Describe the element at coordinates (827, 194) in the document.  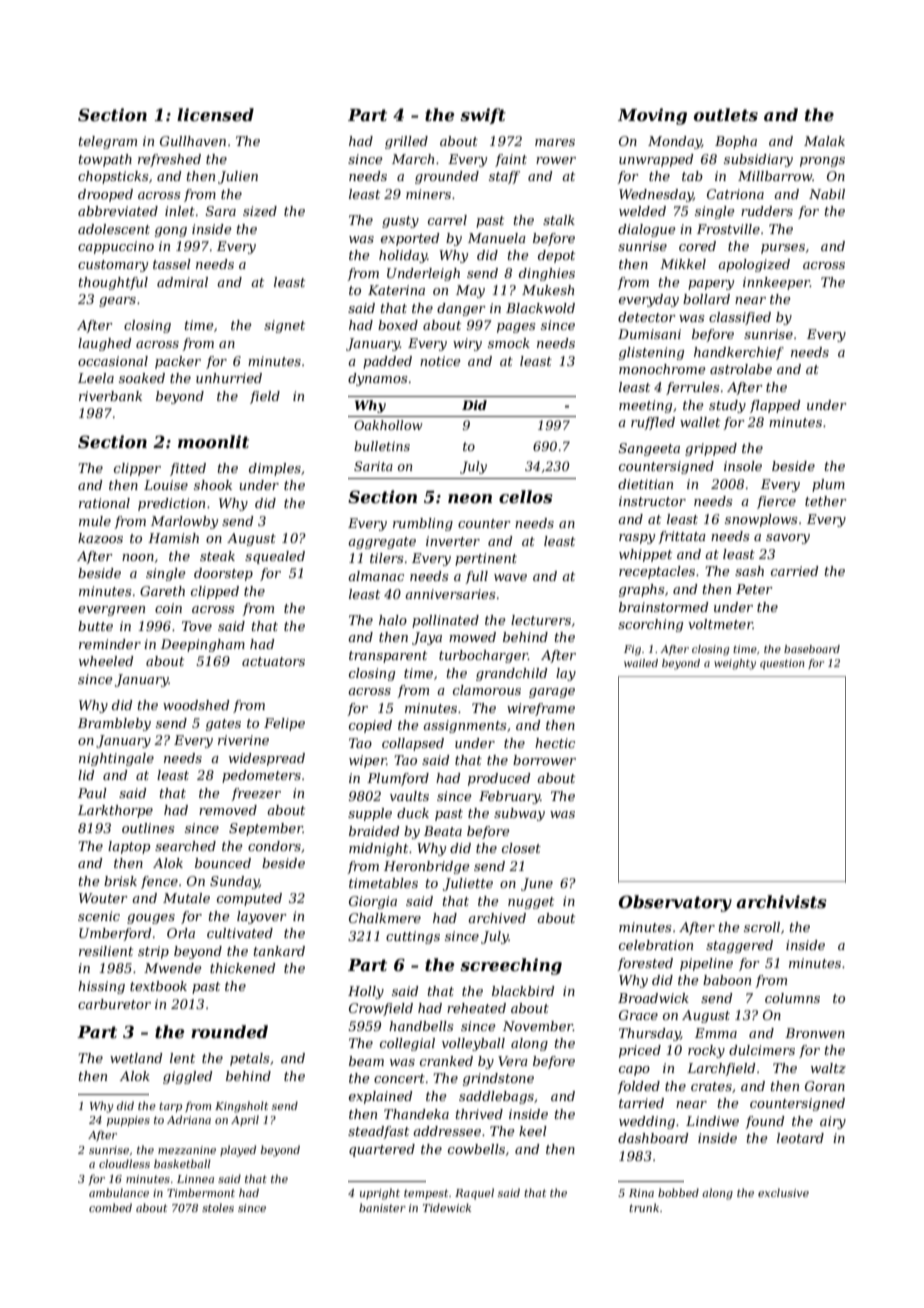
I see `Nabil` at that location.
